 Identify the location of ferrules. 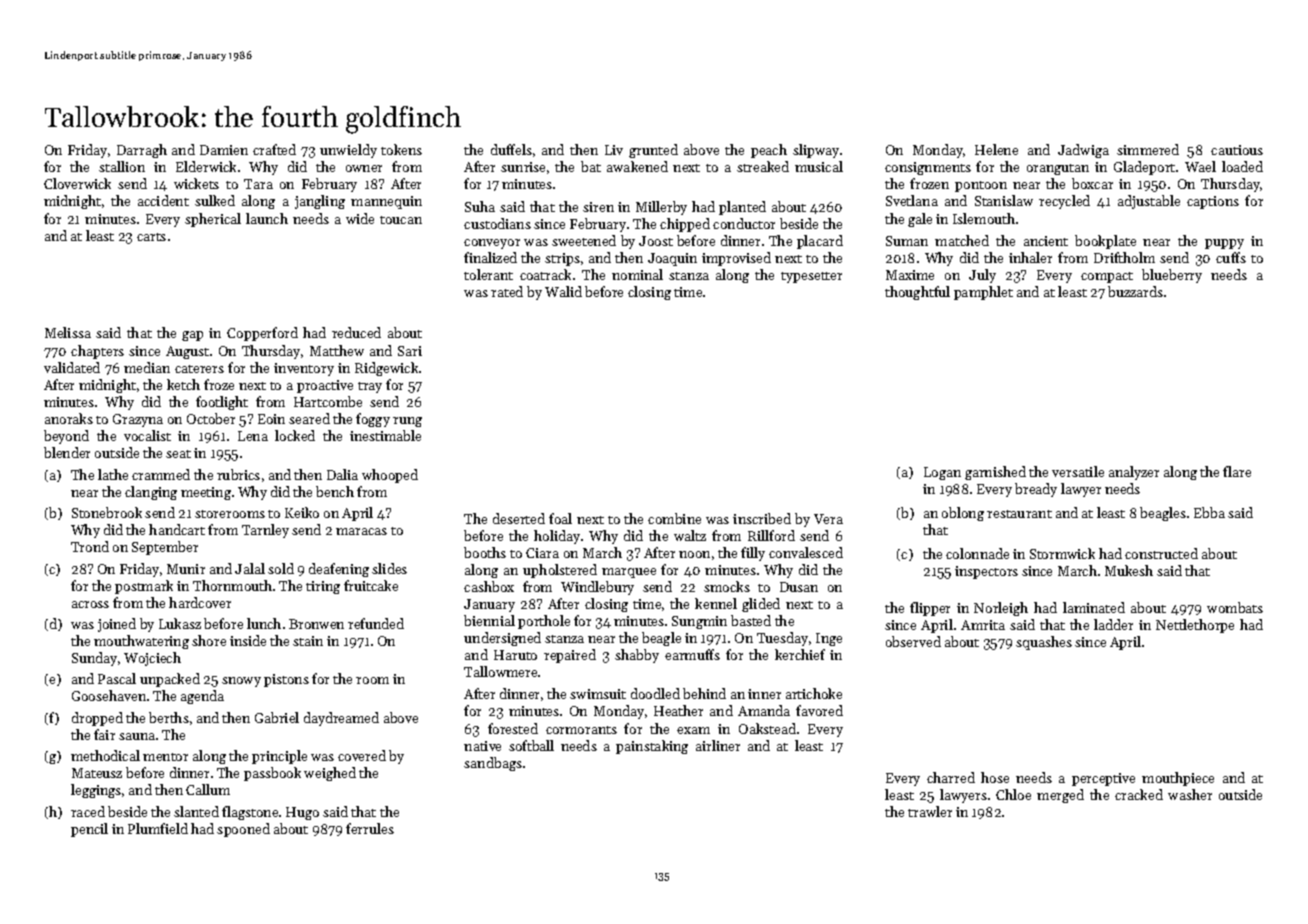
(370, 828).
